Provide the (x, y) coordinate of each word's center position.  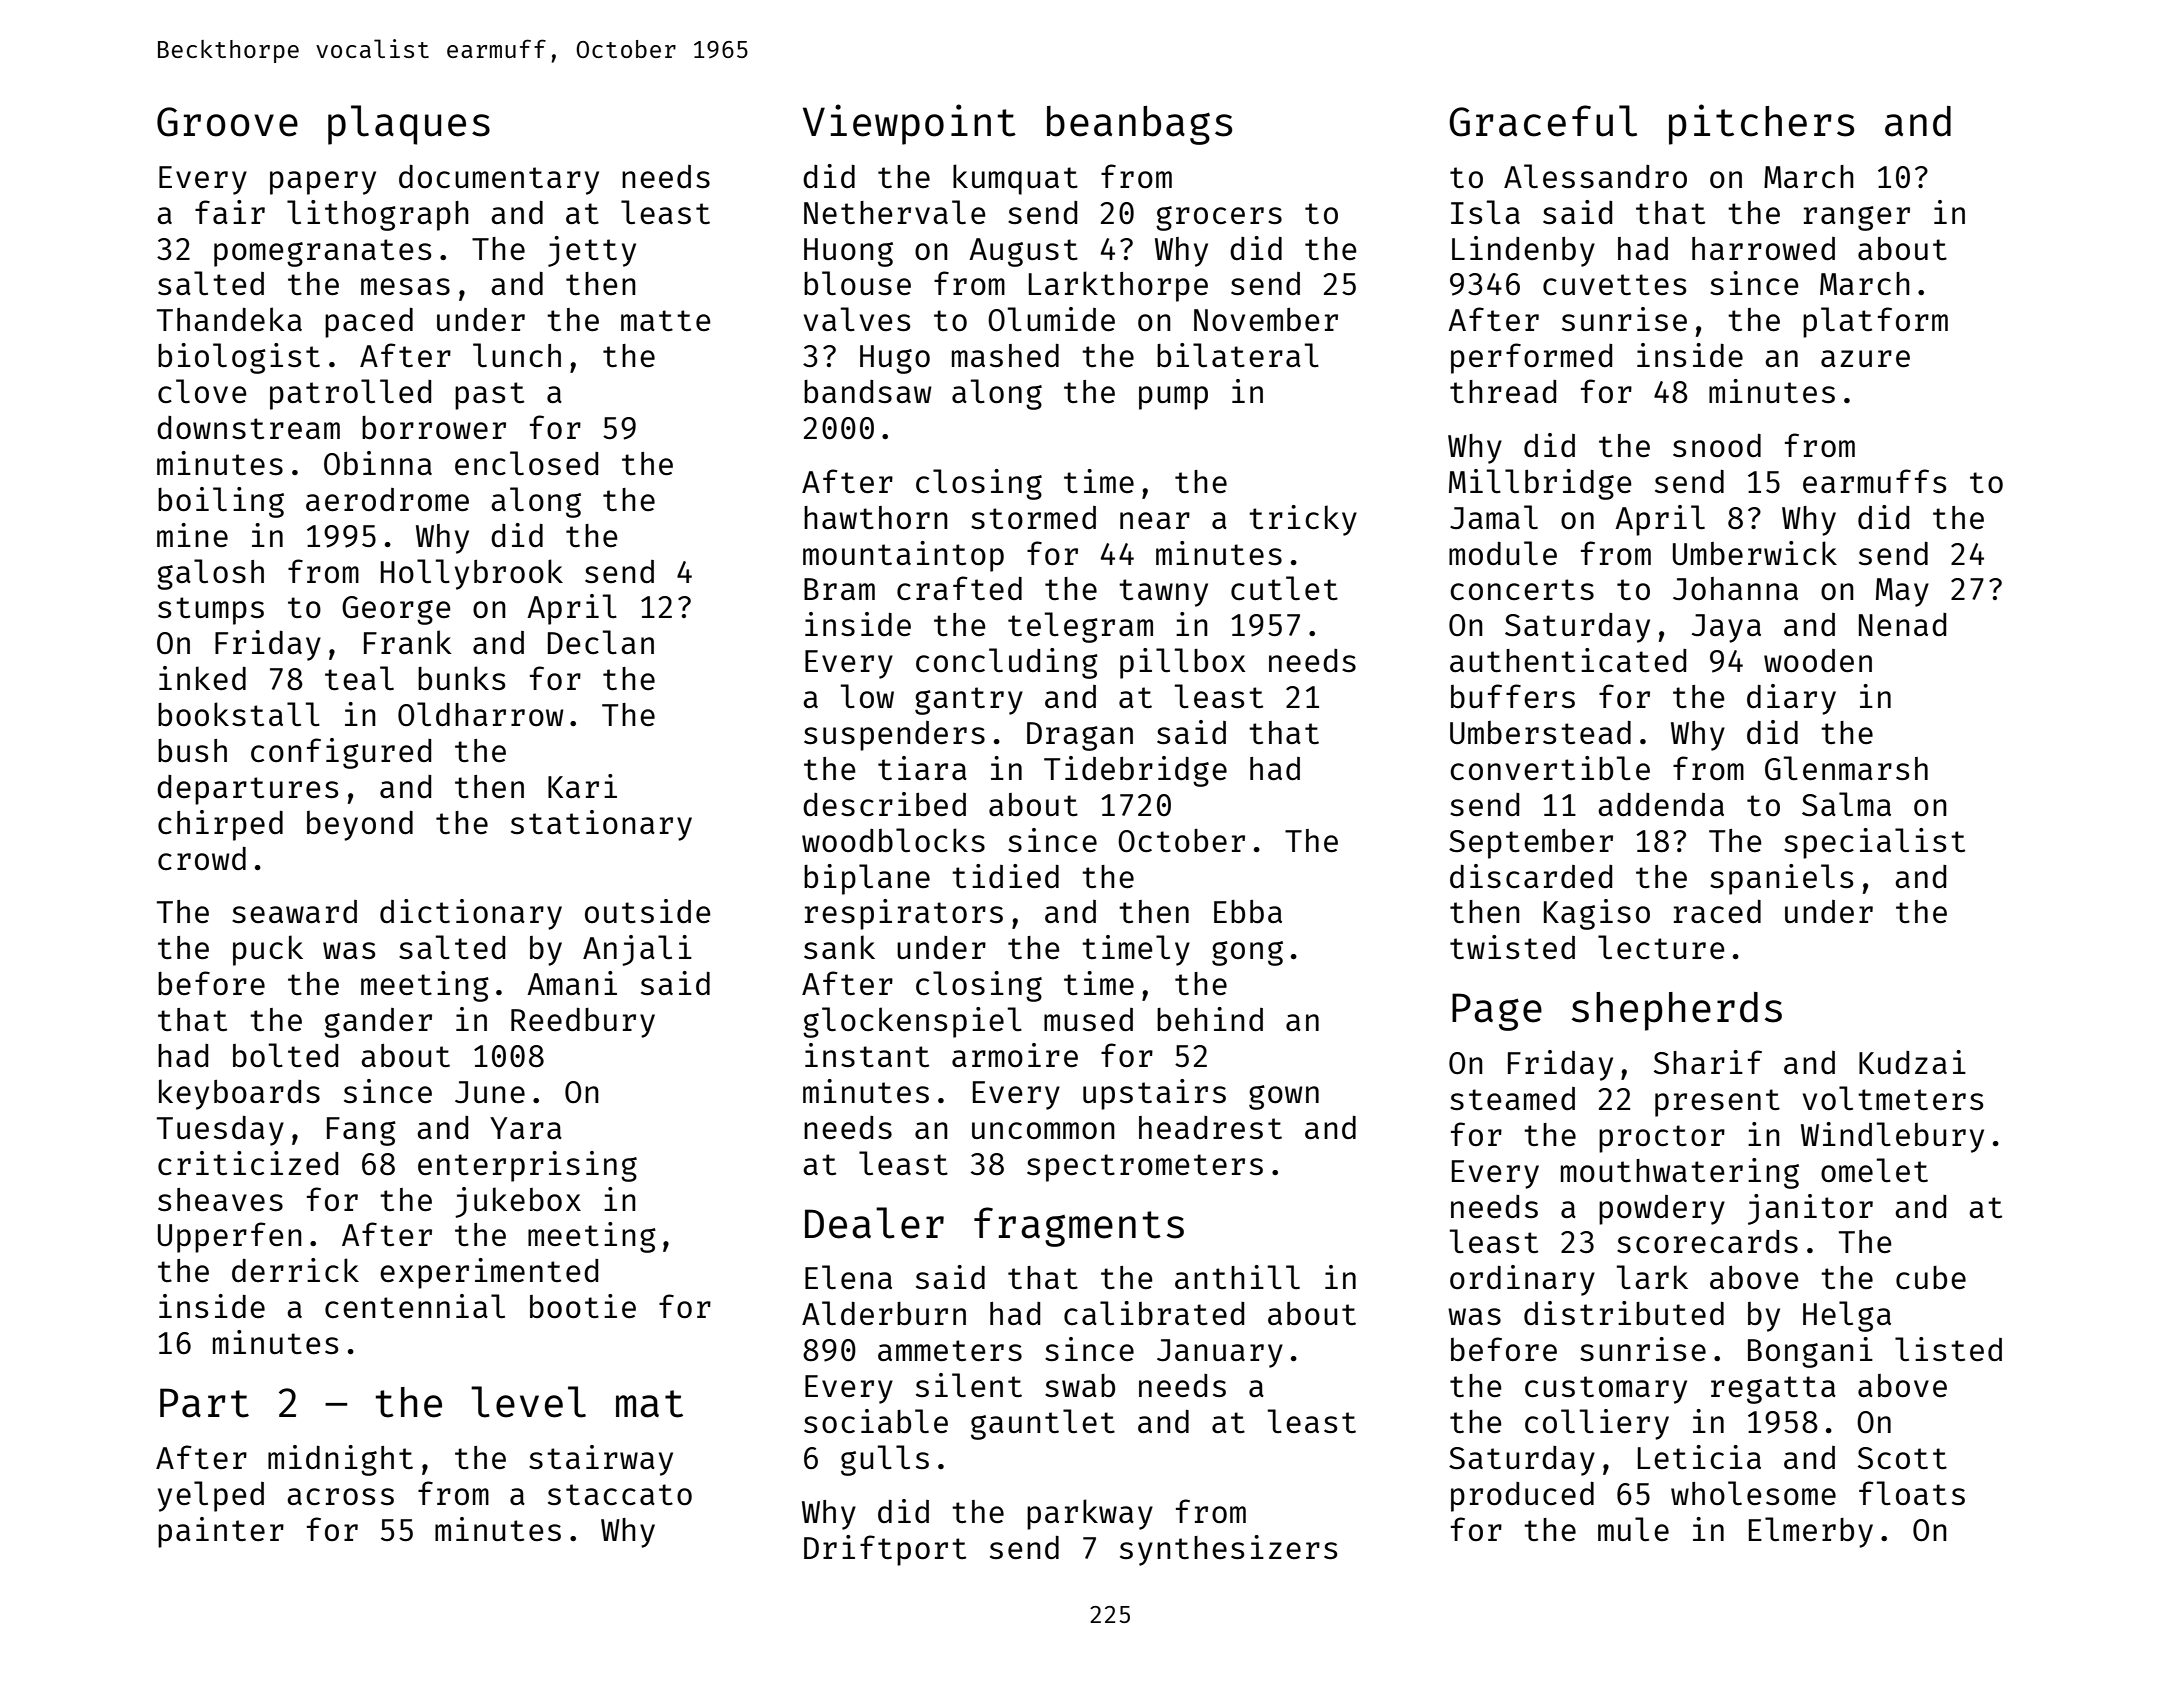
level (528, 1402)
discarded (1531, 876)
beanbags (1139, 125)
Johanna (1735, 588)
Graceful (1543, 121)
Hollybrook (472, 574)
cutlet (1284, 588)
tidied (1005, 876)
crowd (202, 858)
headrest (1210, 1127)
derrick (295, 1270)
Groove (227, 122)
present (1717, 1103)
